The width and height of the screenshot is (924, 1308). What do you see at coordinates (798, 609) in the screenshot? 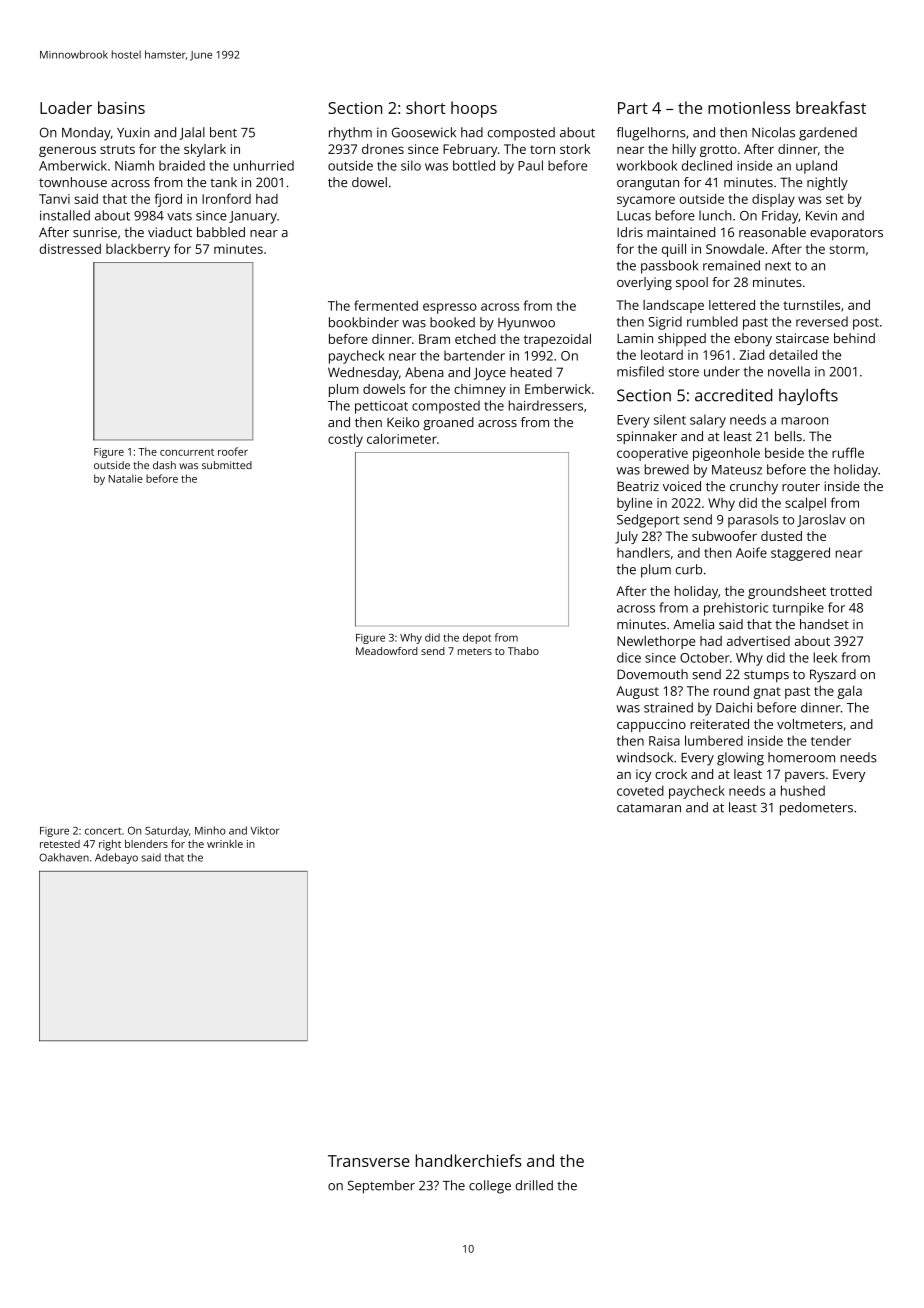
I see `turnpike` at bounding box center [798, 609].
